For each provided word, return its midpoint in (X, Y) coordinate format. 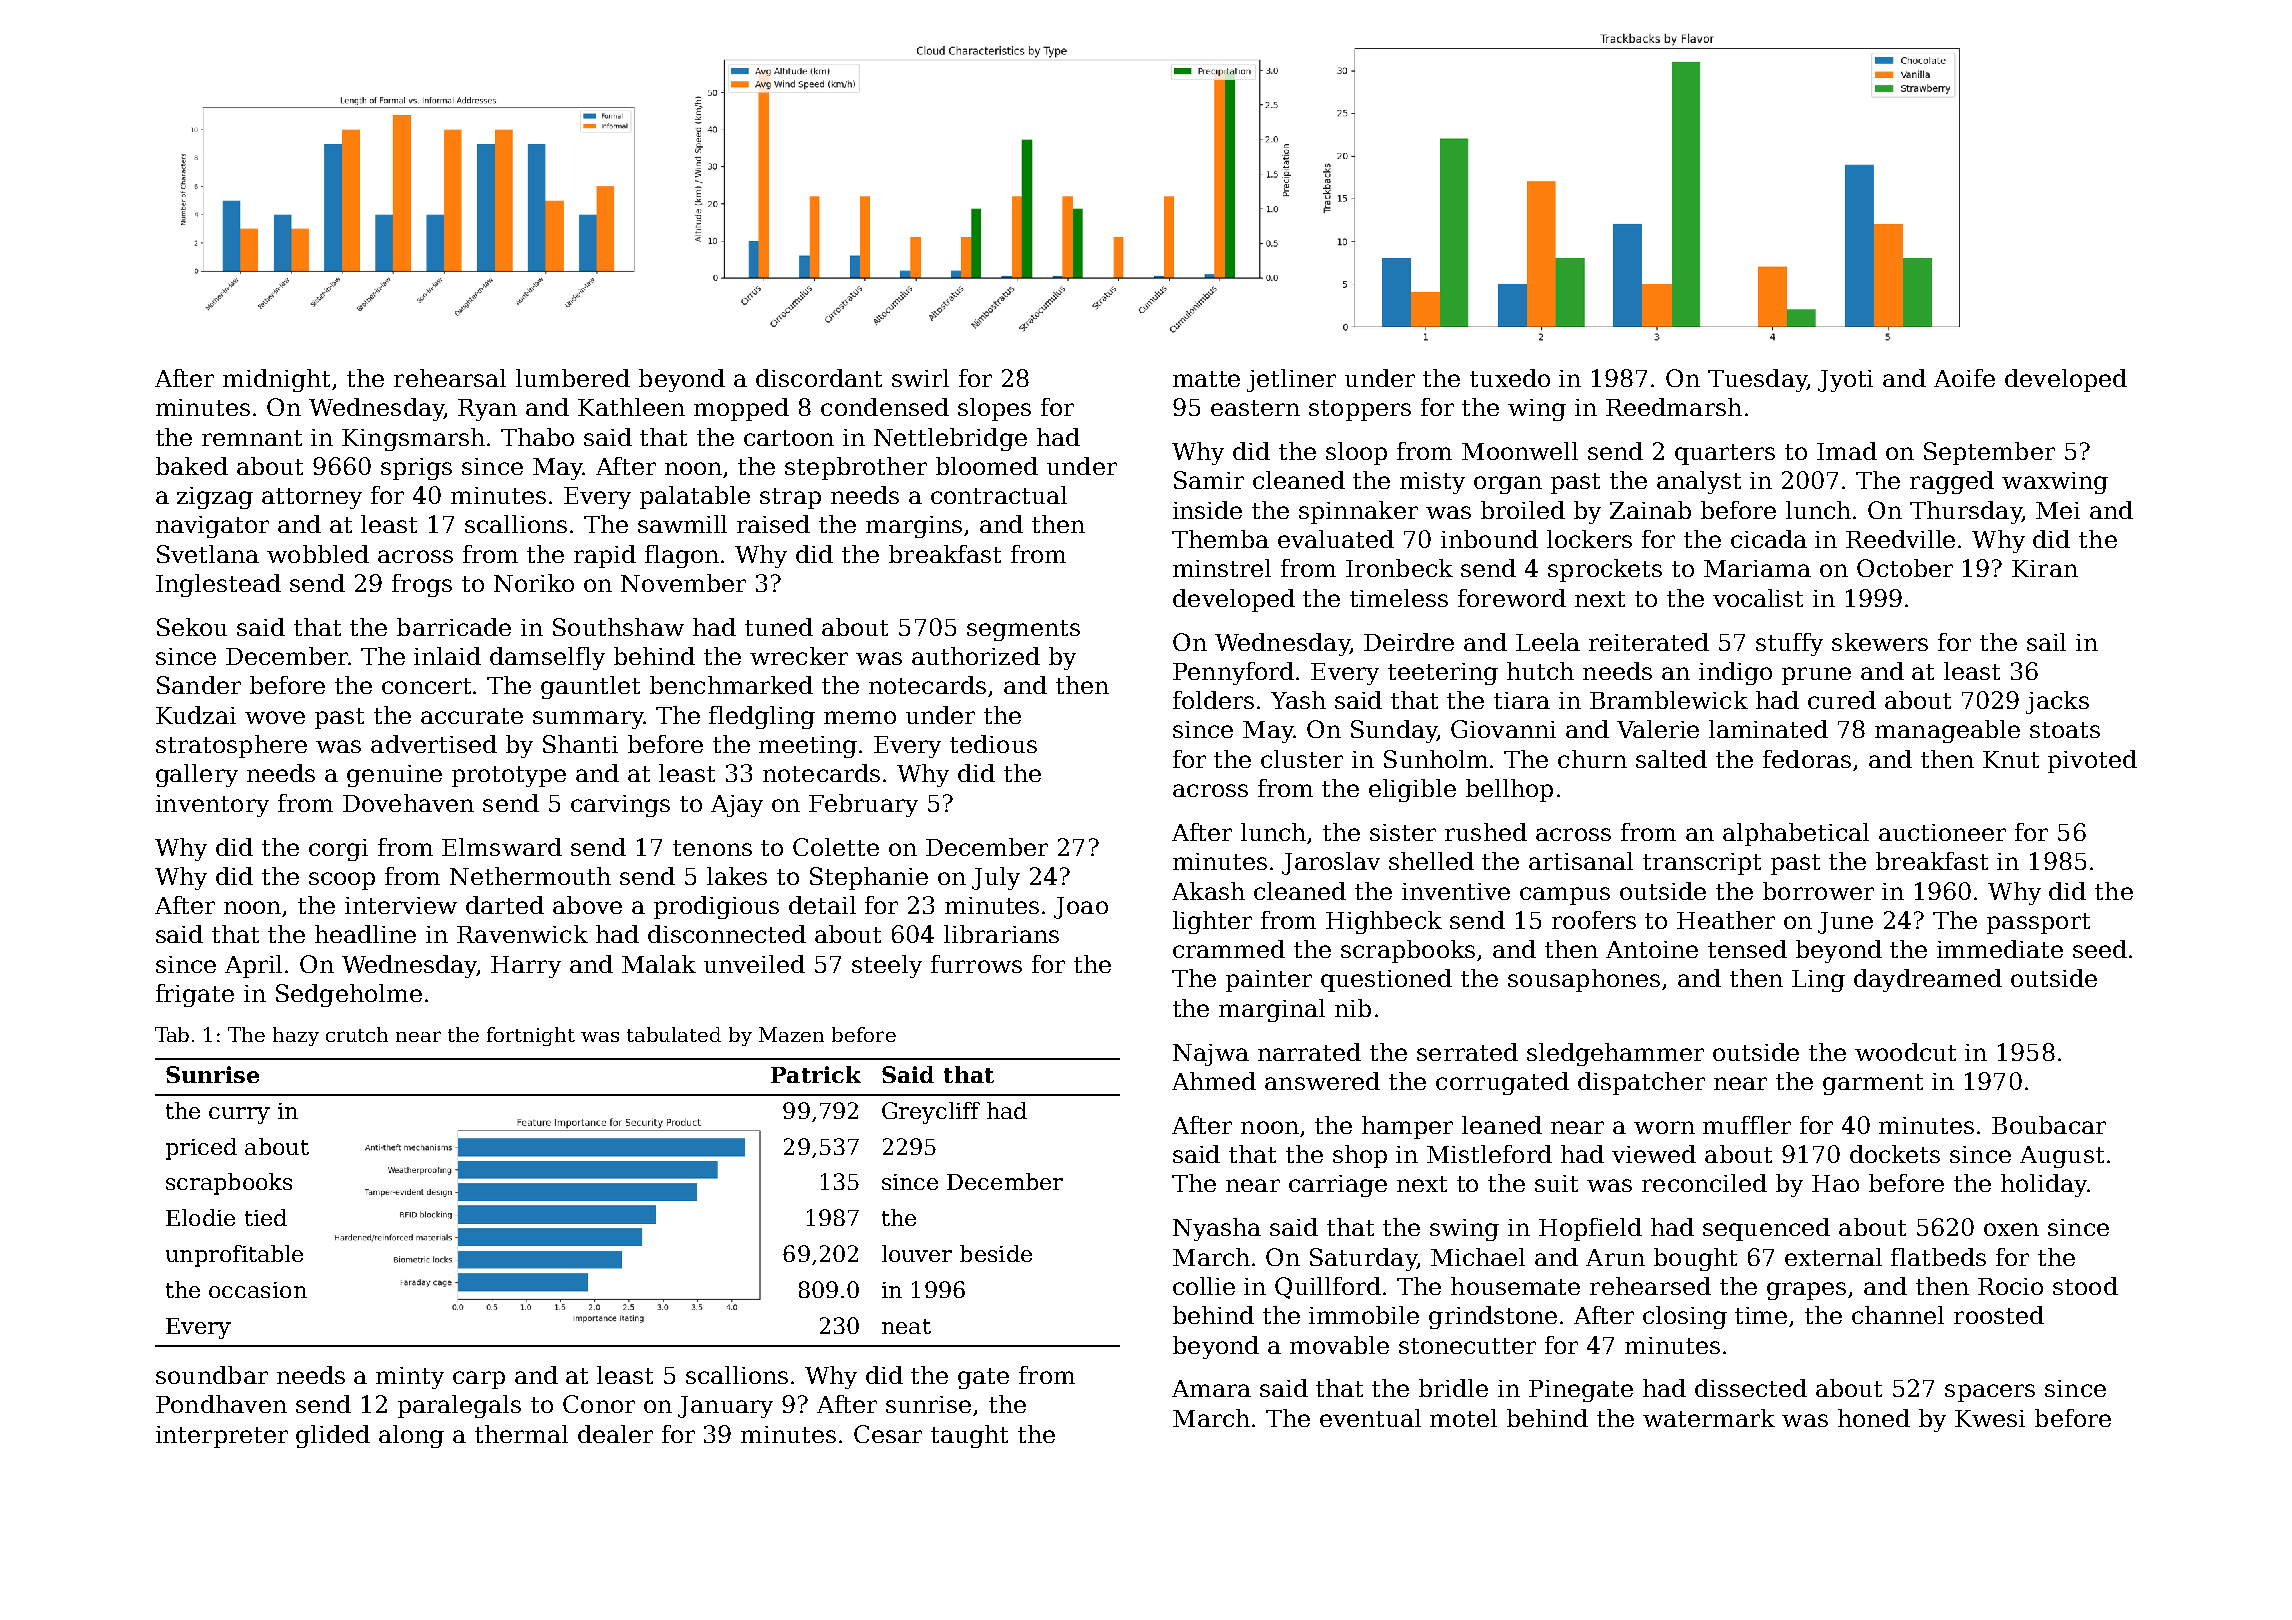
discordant (819, 378)
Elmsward (502, 847)
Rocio (2010, 1286)
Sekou (192, 627)
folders (1213, 700)
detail (822, 905)
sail (2046, 642)
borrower (1818, 891)
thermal (521, 1434)
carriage (1338, 1186)
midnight (276, 380)
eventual (1370, 1418)
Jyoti (1845, 381)
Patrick (816, 1074)
